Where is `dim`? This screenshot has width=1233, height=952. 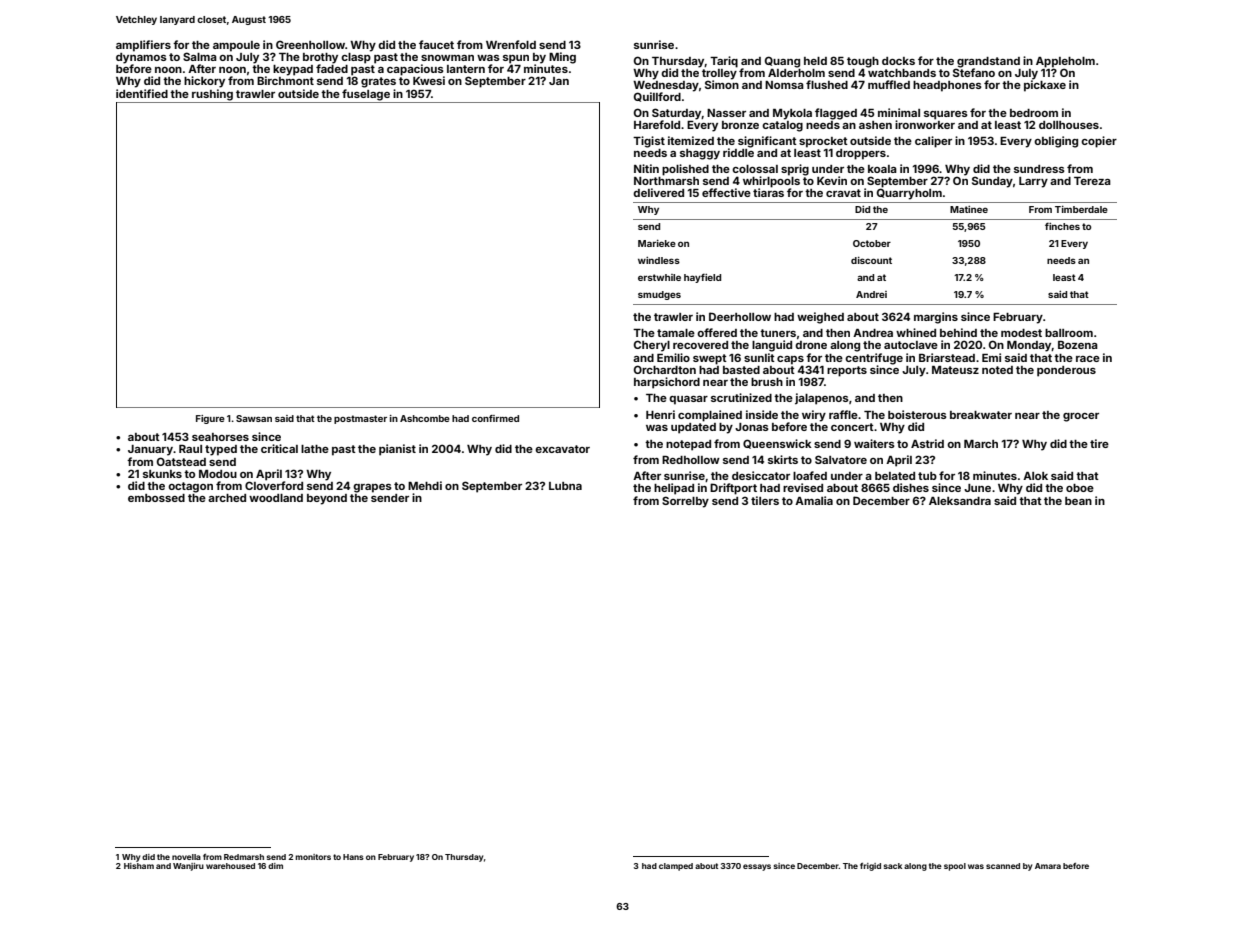
dim is located at coordinates (275, 866).
